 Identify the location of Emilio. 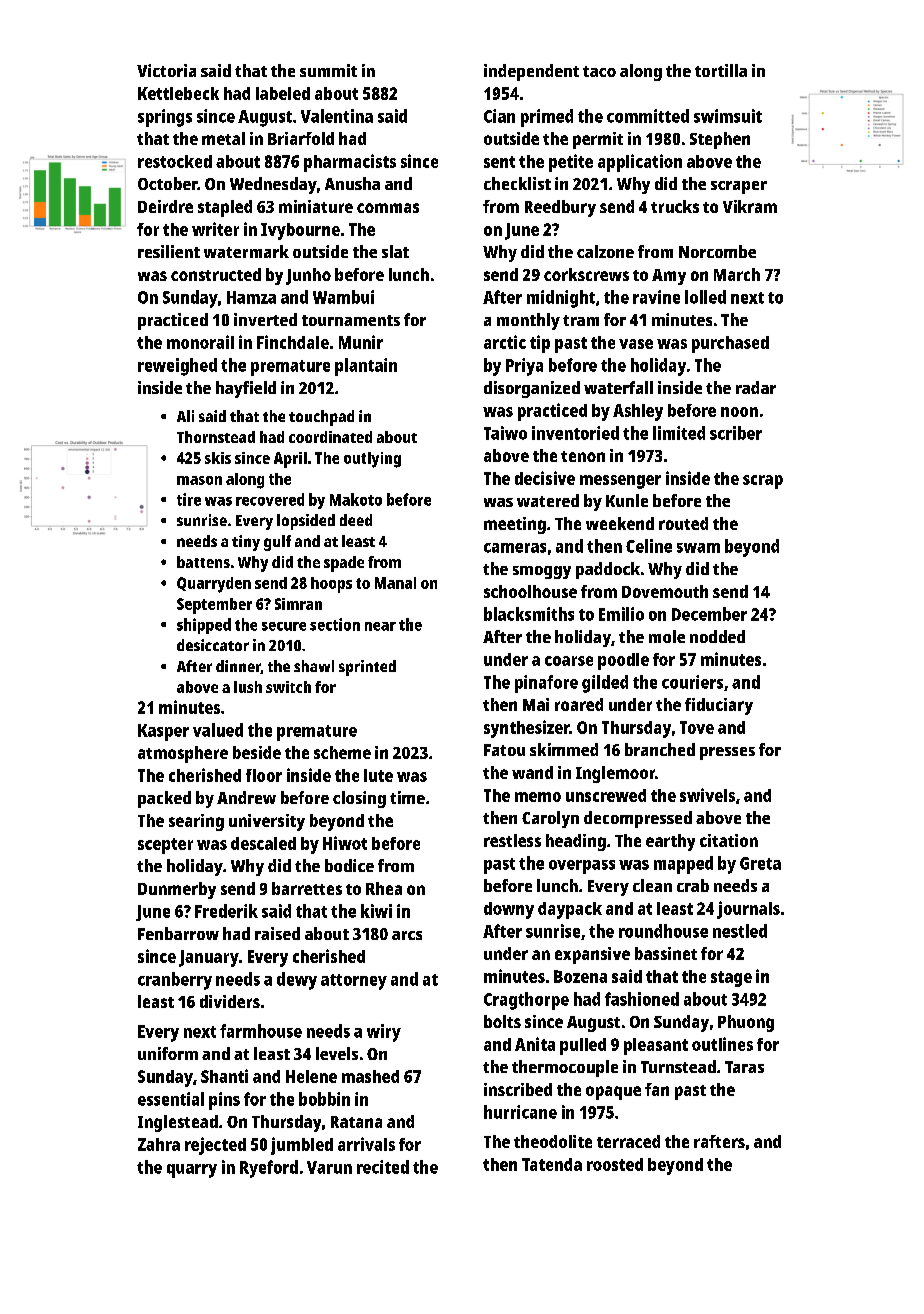
(621, 614).
